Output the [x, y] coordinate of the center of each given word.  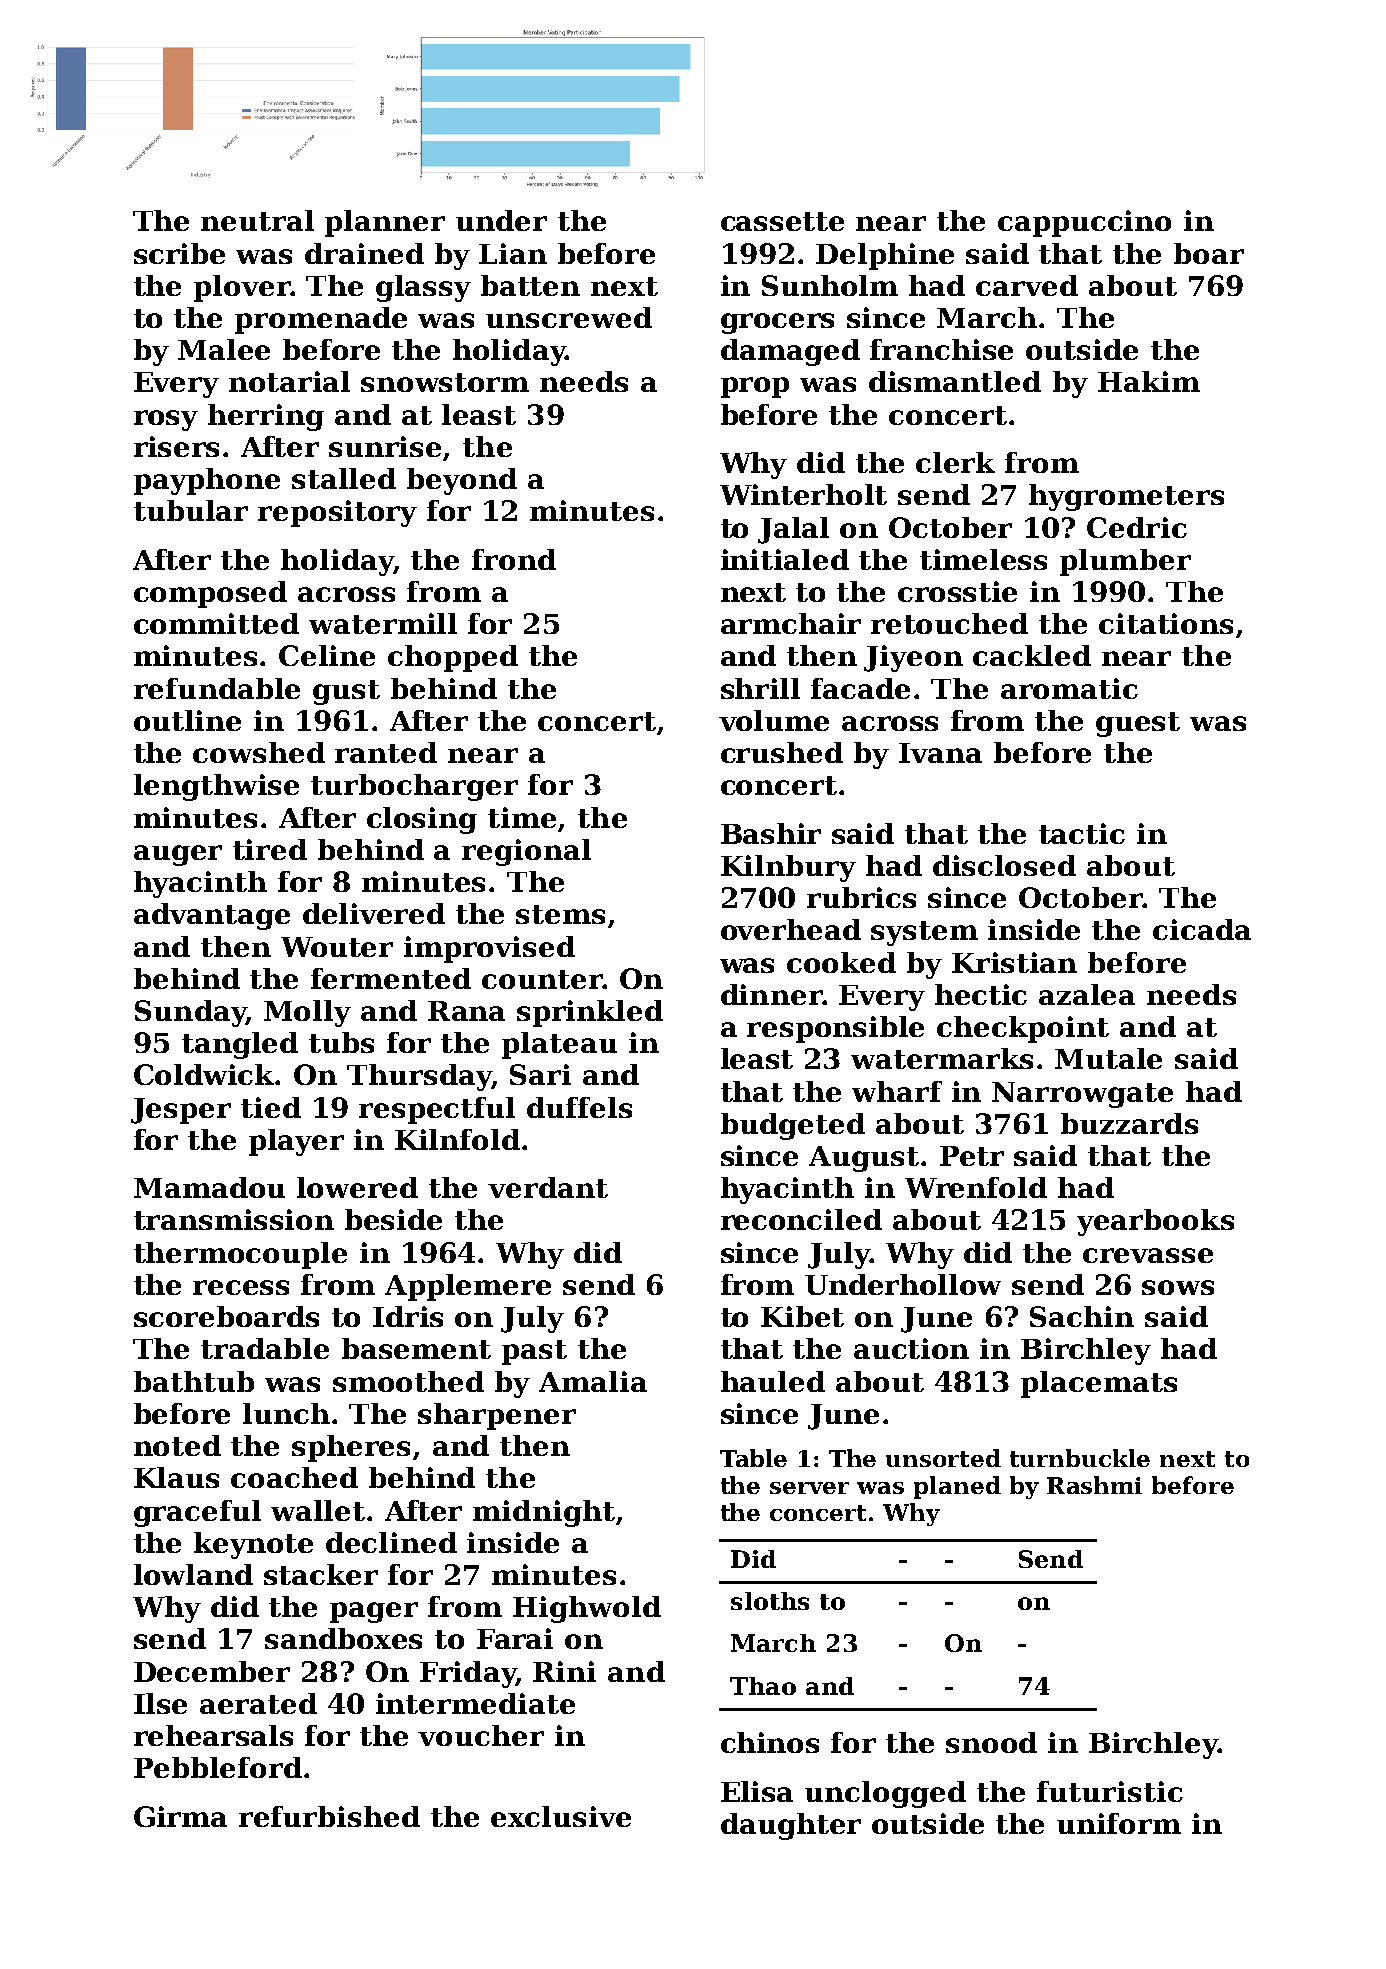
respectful [437, 1110]
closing [422, 820]
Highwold [587, 1609]
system [924, 933]
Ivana [940, 753]
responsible [835, 1029]
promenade [321, 320]
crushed [782, 752]
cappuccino [1084, 223]
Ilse [160, 1703]
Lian [513, 253]
